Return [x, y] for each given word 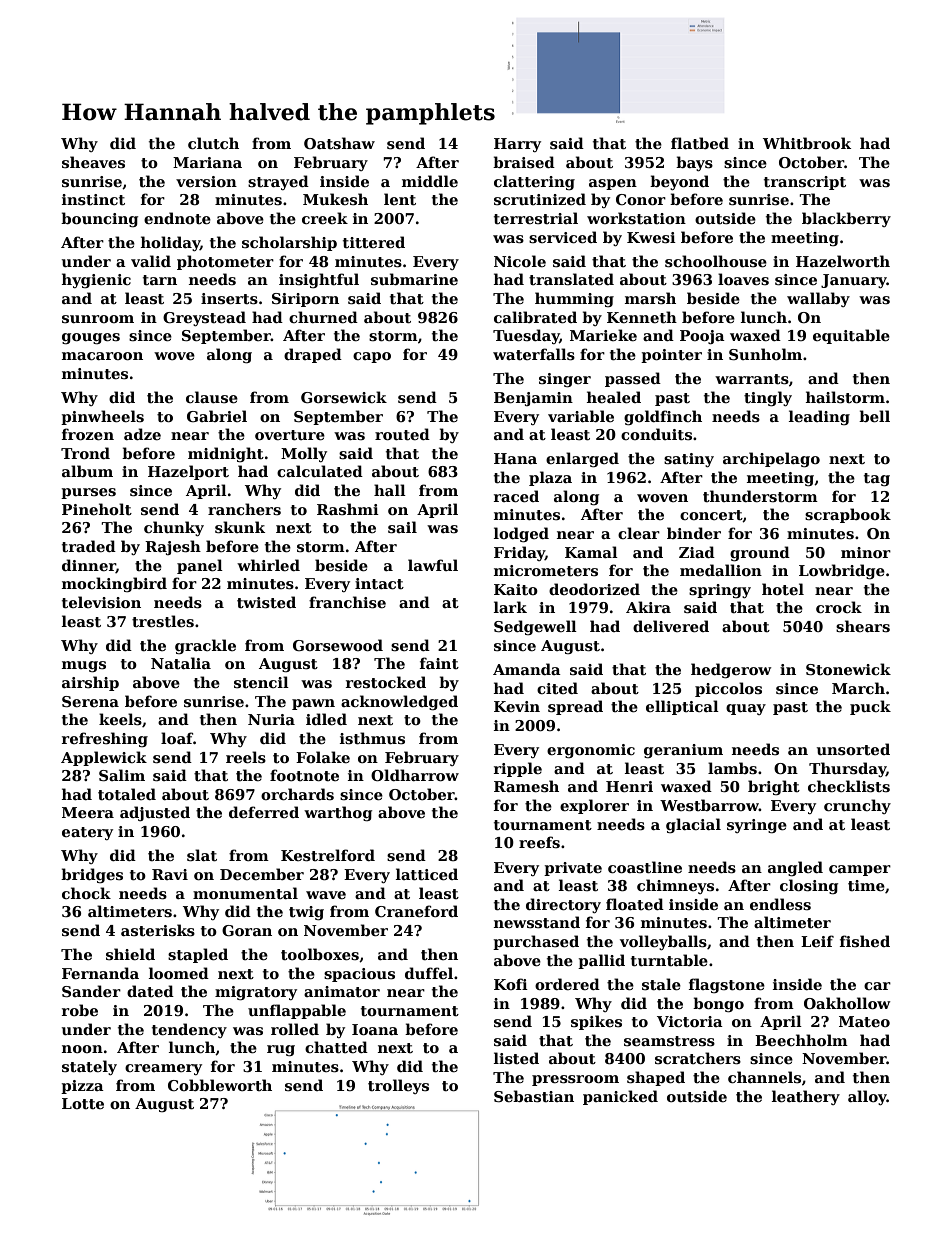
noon [82, 1049]
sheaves [93, 162]
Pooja [702, 337]
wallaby [818, 299]
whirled [268, 565]
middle [430, 181]
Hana [515, 458]
